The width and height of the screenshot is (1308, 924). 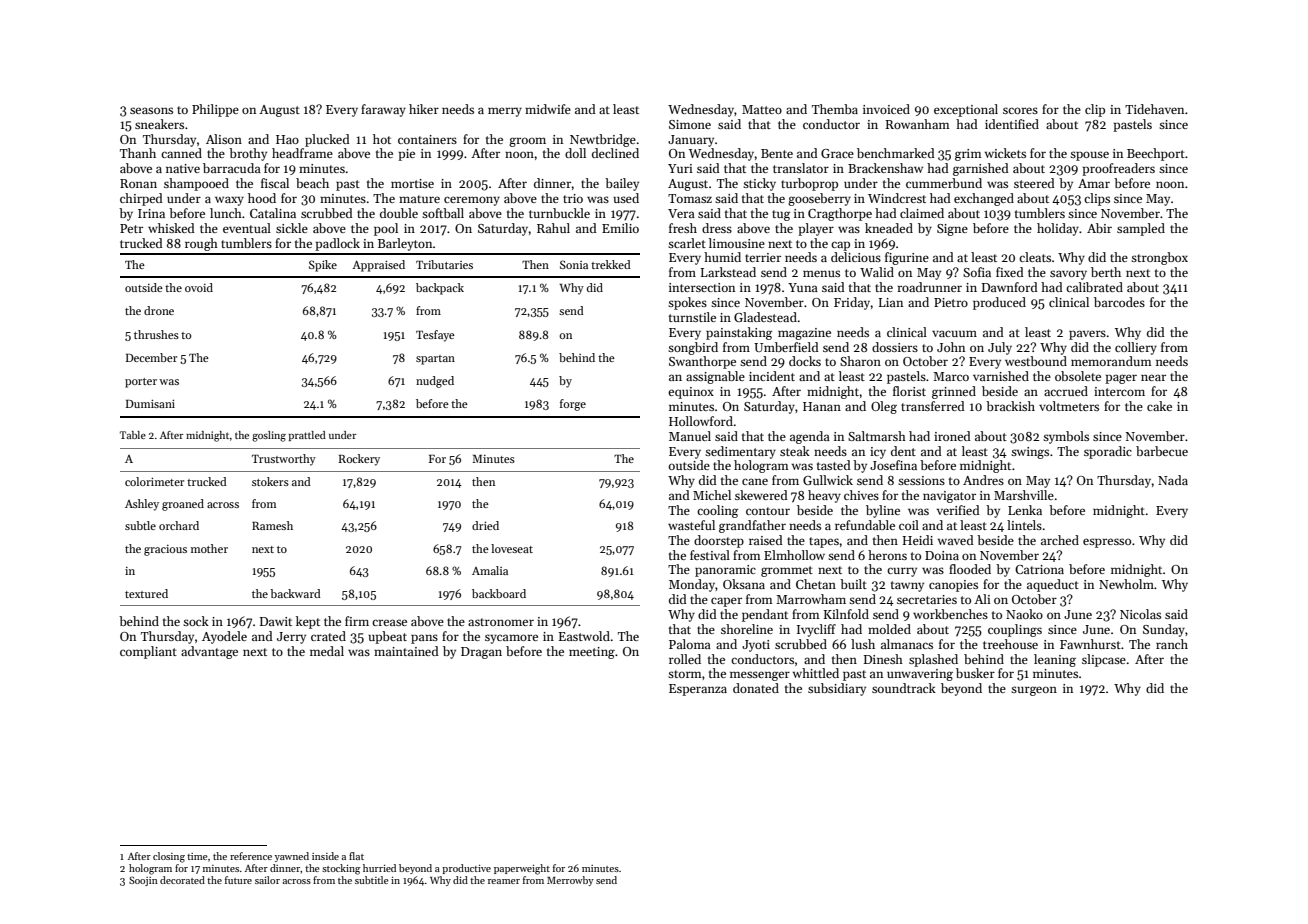 I want to click on Paloma, so click(x=690, y=644).
